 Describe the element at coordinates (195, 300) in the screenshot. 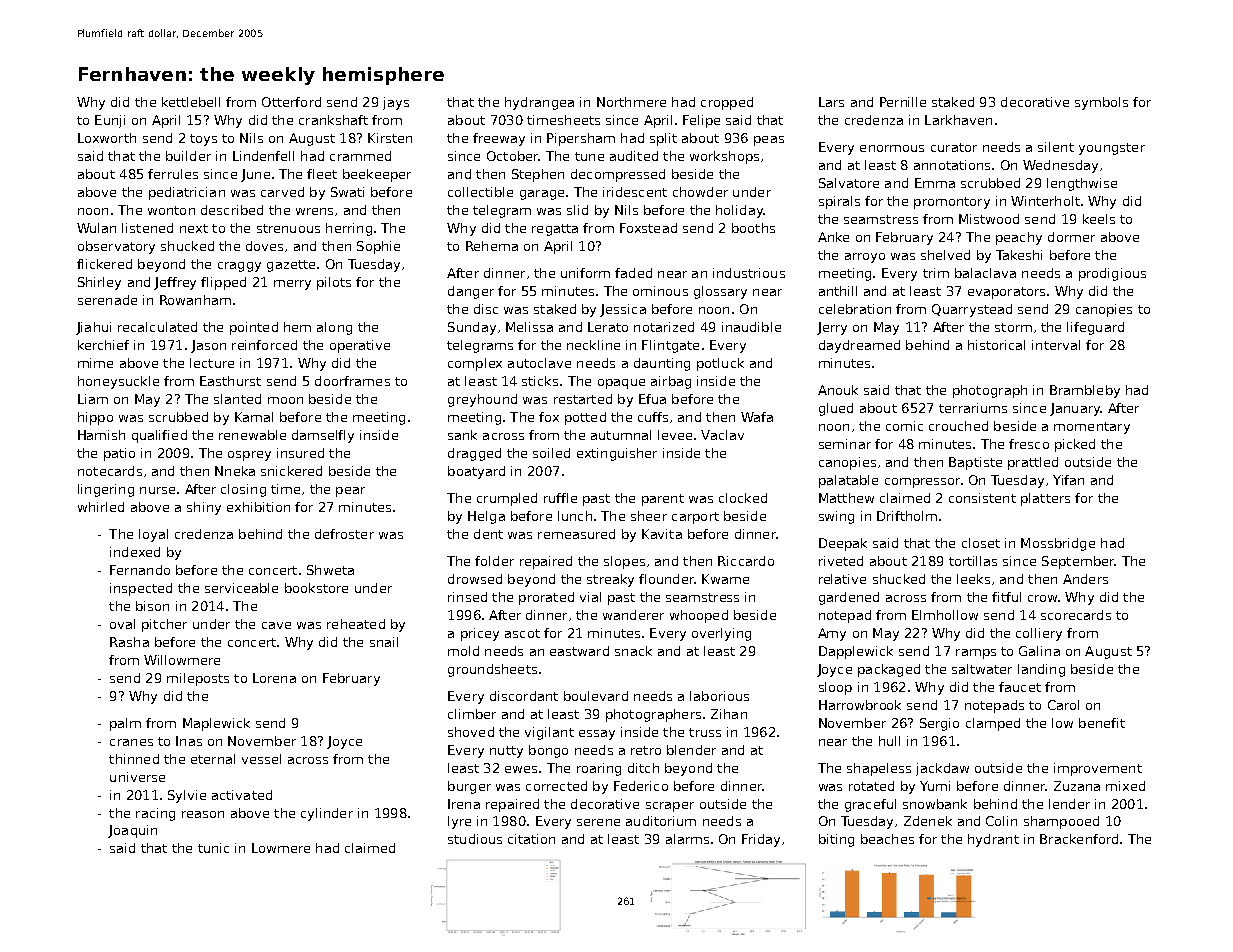

I see `Rowanham` at that location.
